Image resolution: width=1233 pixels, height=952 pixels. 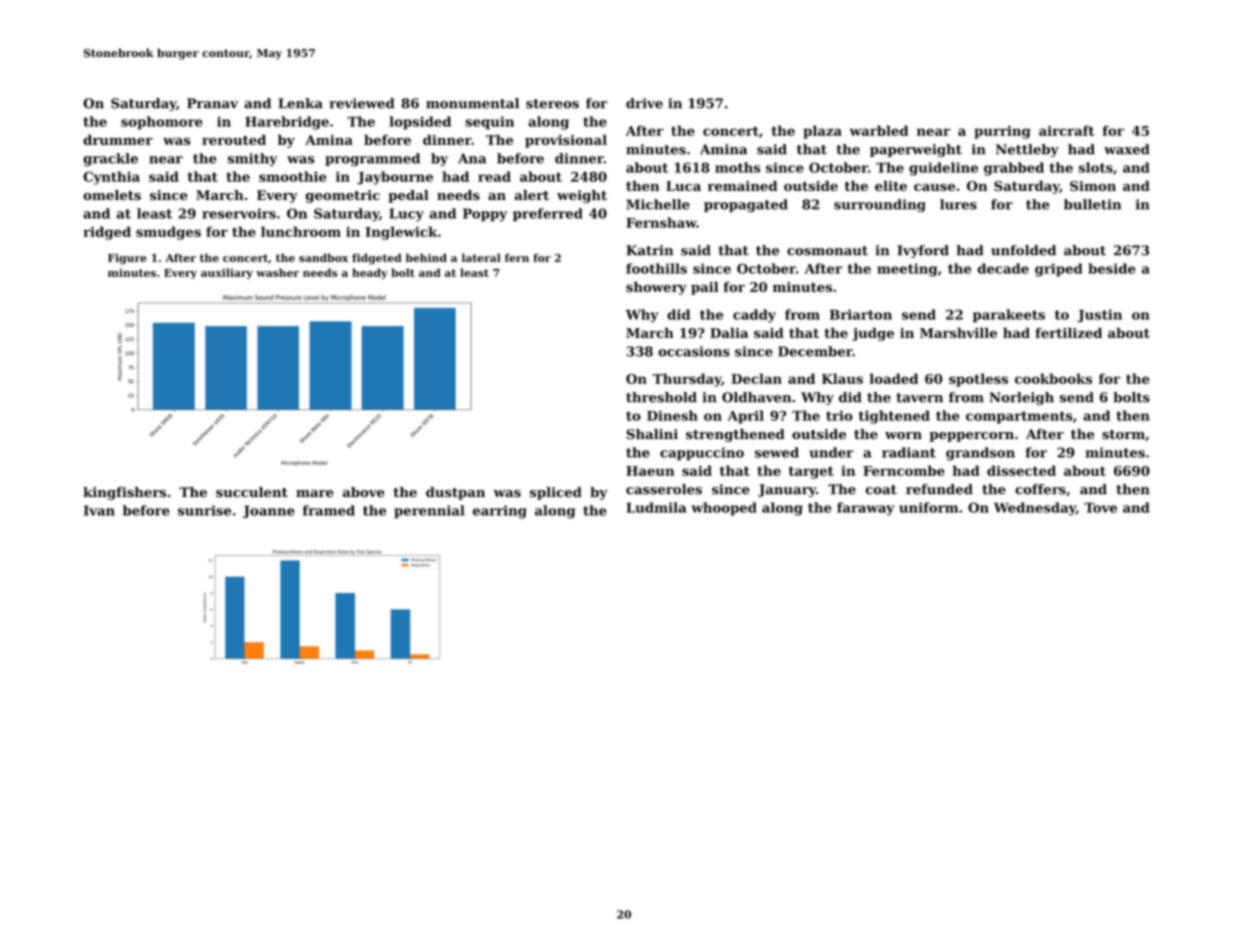 I want to click on auxiliary, so click(x=227, y=273).
